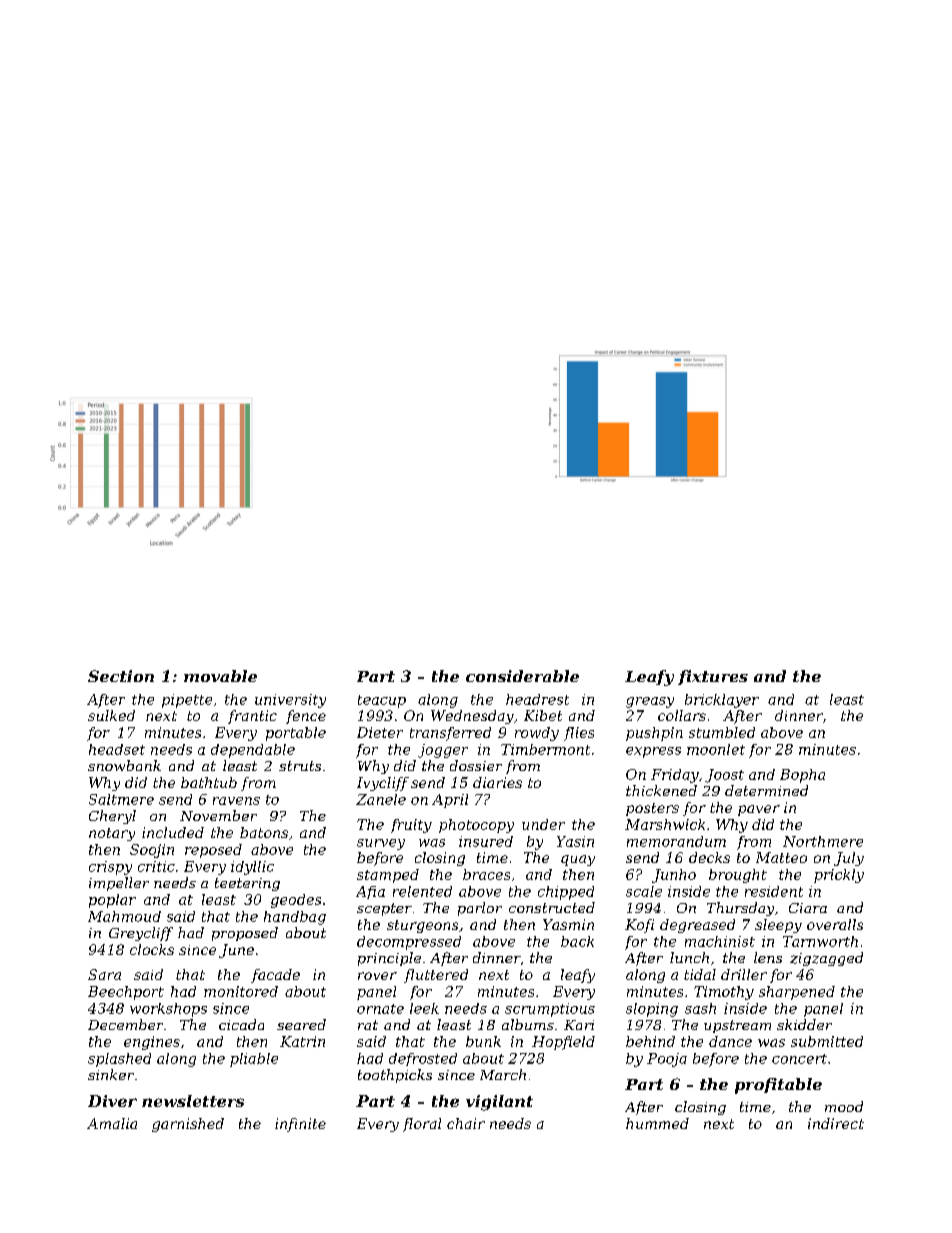 This screenshot has height=1233, width=952. Describe the element at coordinates (713, 677) in the screenshot. I see `fixtures` at that location.
